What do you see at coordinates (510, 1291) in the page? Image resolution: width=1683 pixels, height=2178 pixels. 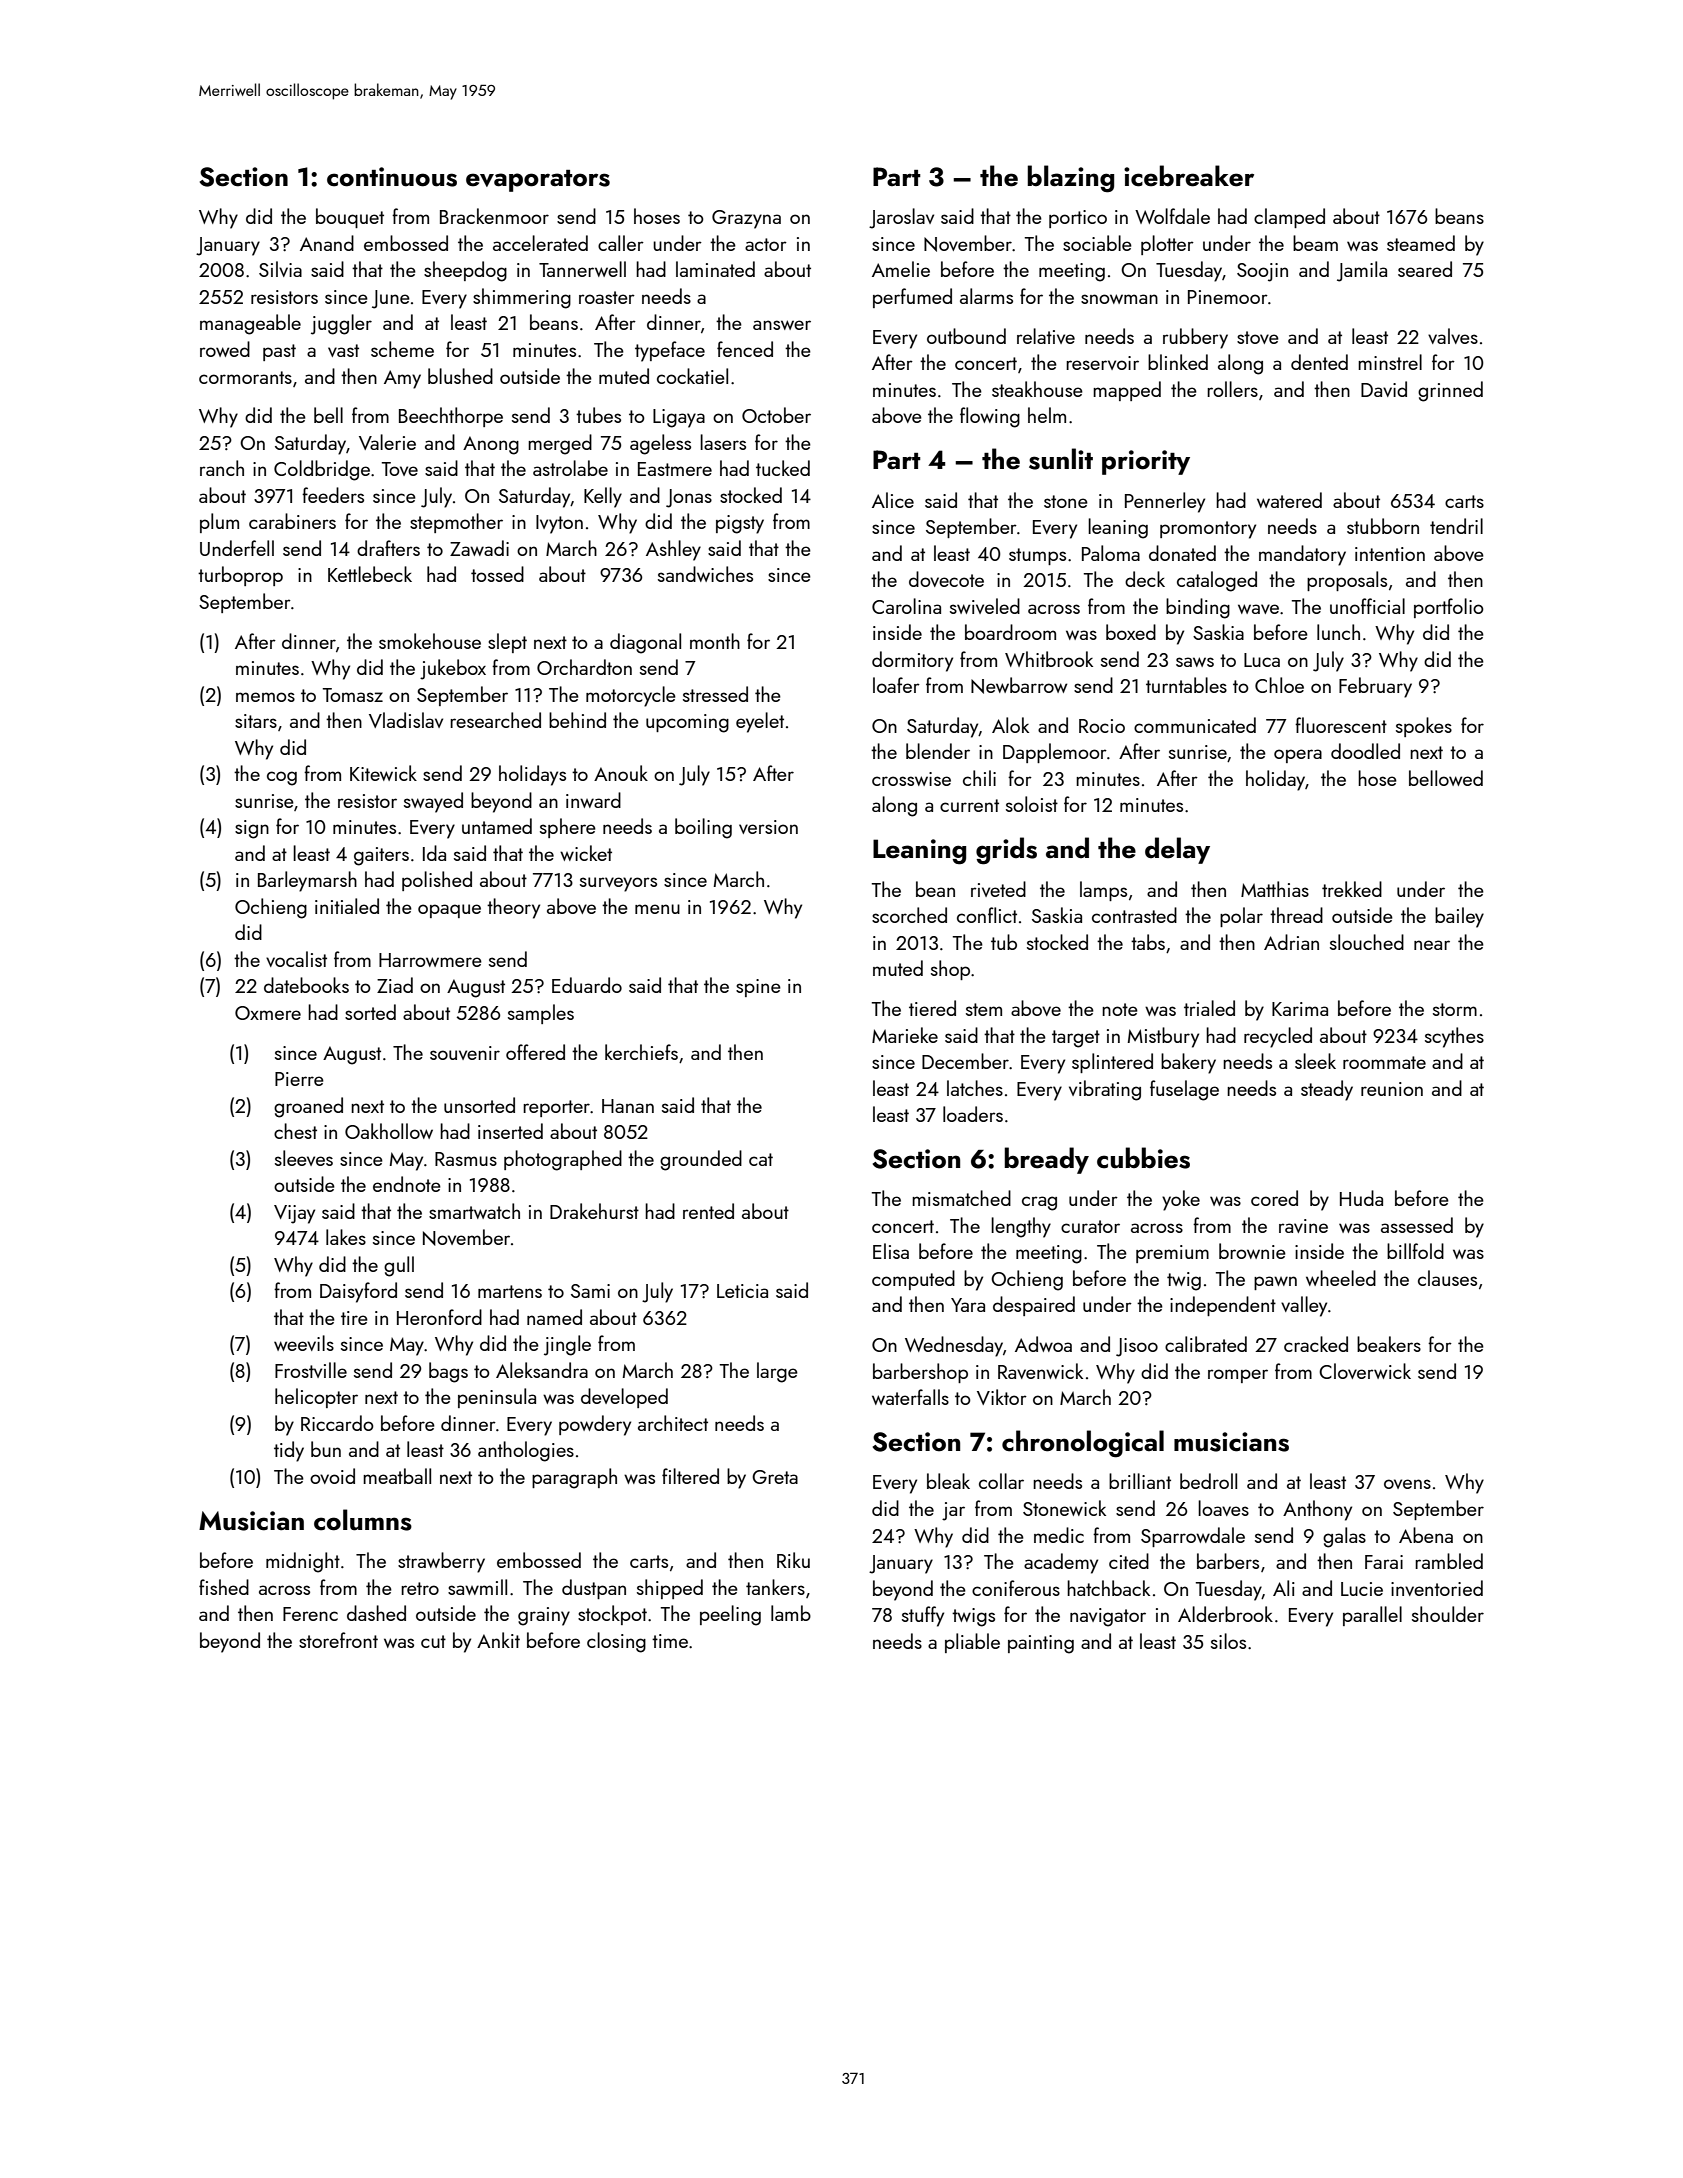 I see `martens` at bounding box center [510, 1291].
